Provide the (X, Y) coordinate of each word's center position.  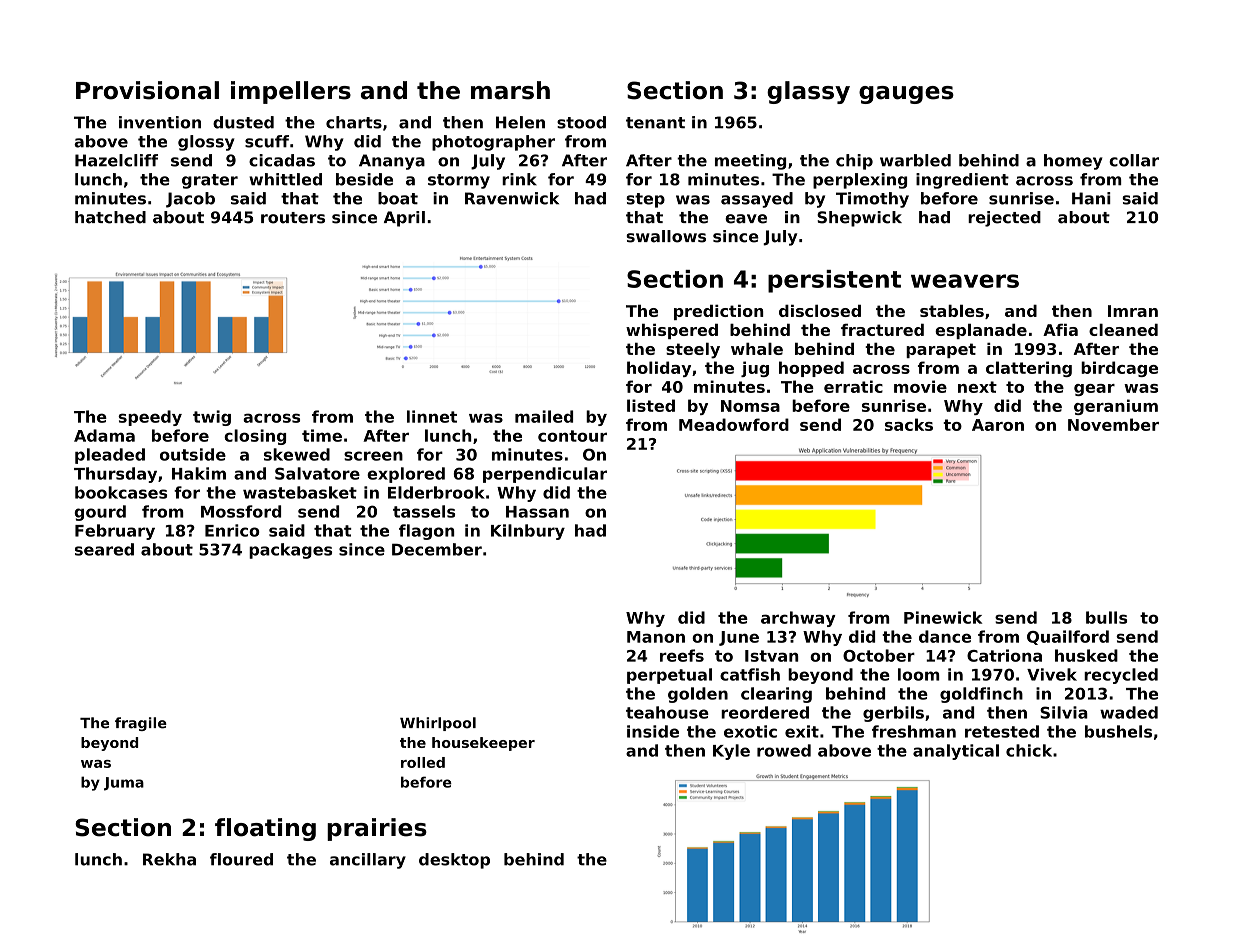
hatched (110, 217)
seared (104, 549)
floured (241, 859)
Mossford (241, 511)
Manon (656, 637)
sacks (909, 424)
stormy (459, 181)
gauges (906, 95)
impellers (291, 92)
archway (798, 619)
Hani (1091, 198)
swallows (666, 236)
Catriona (1004, 655)
